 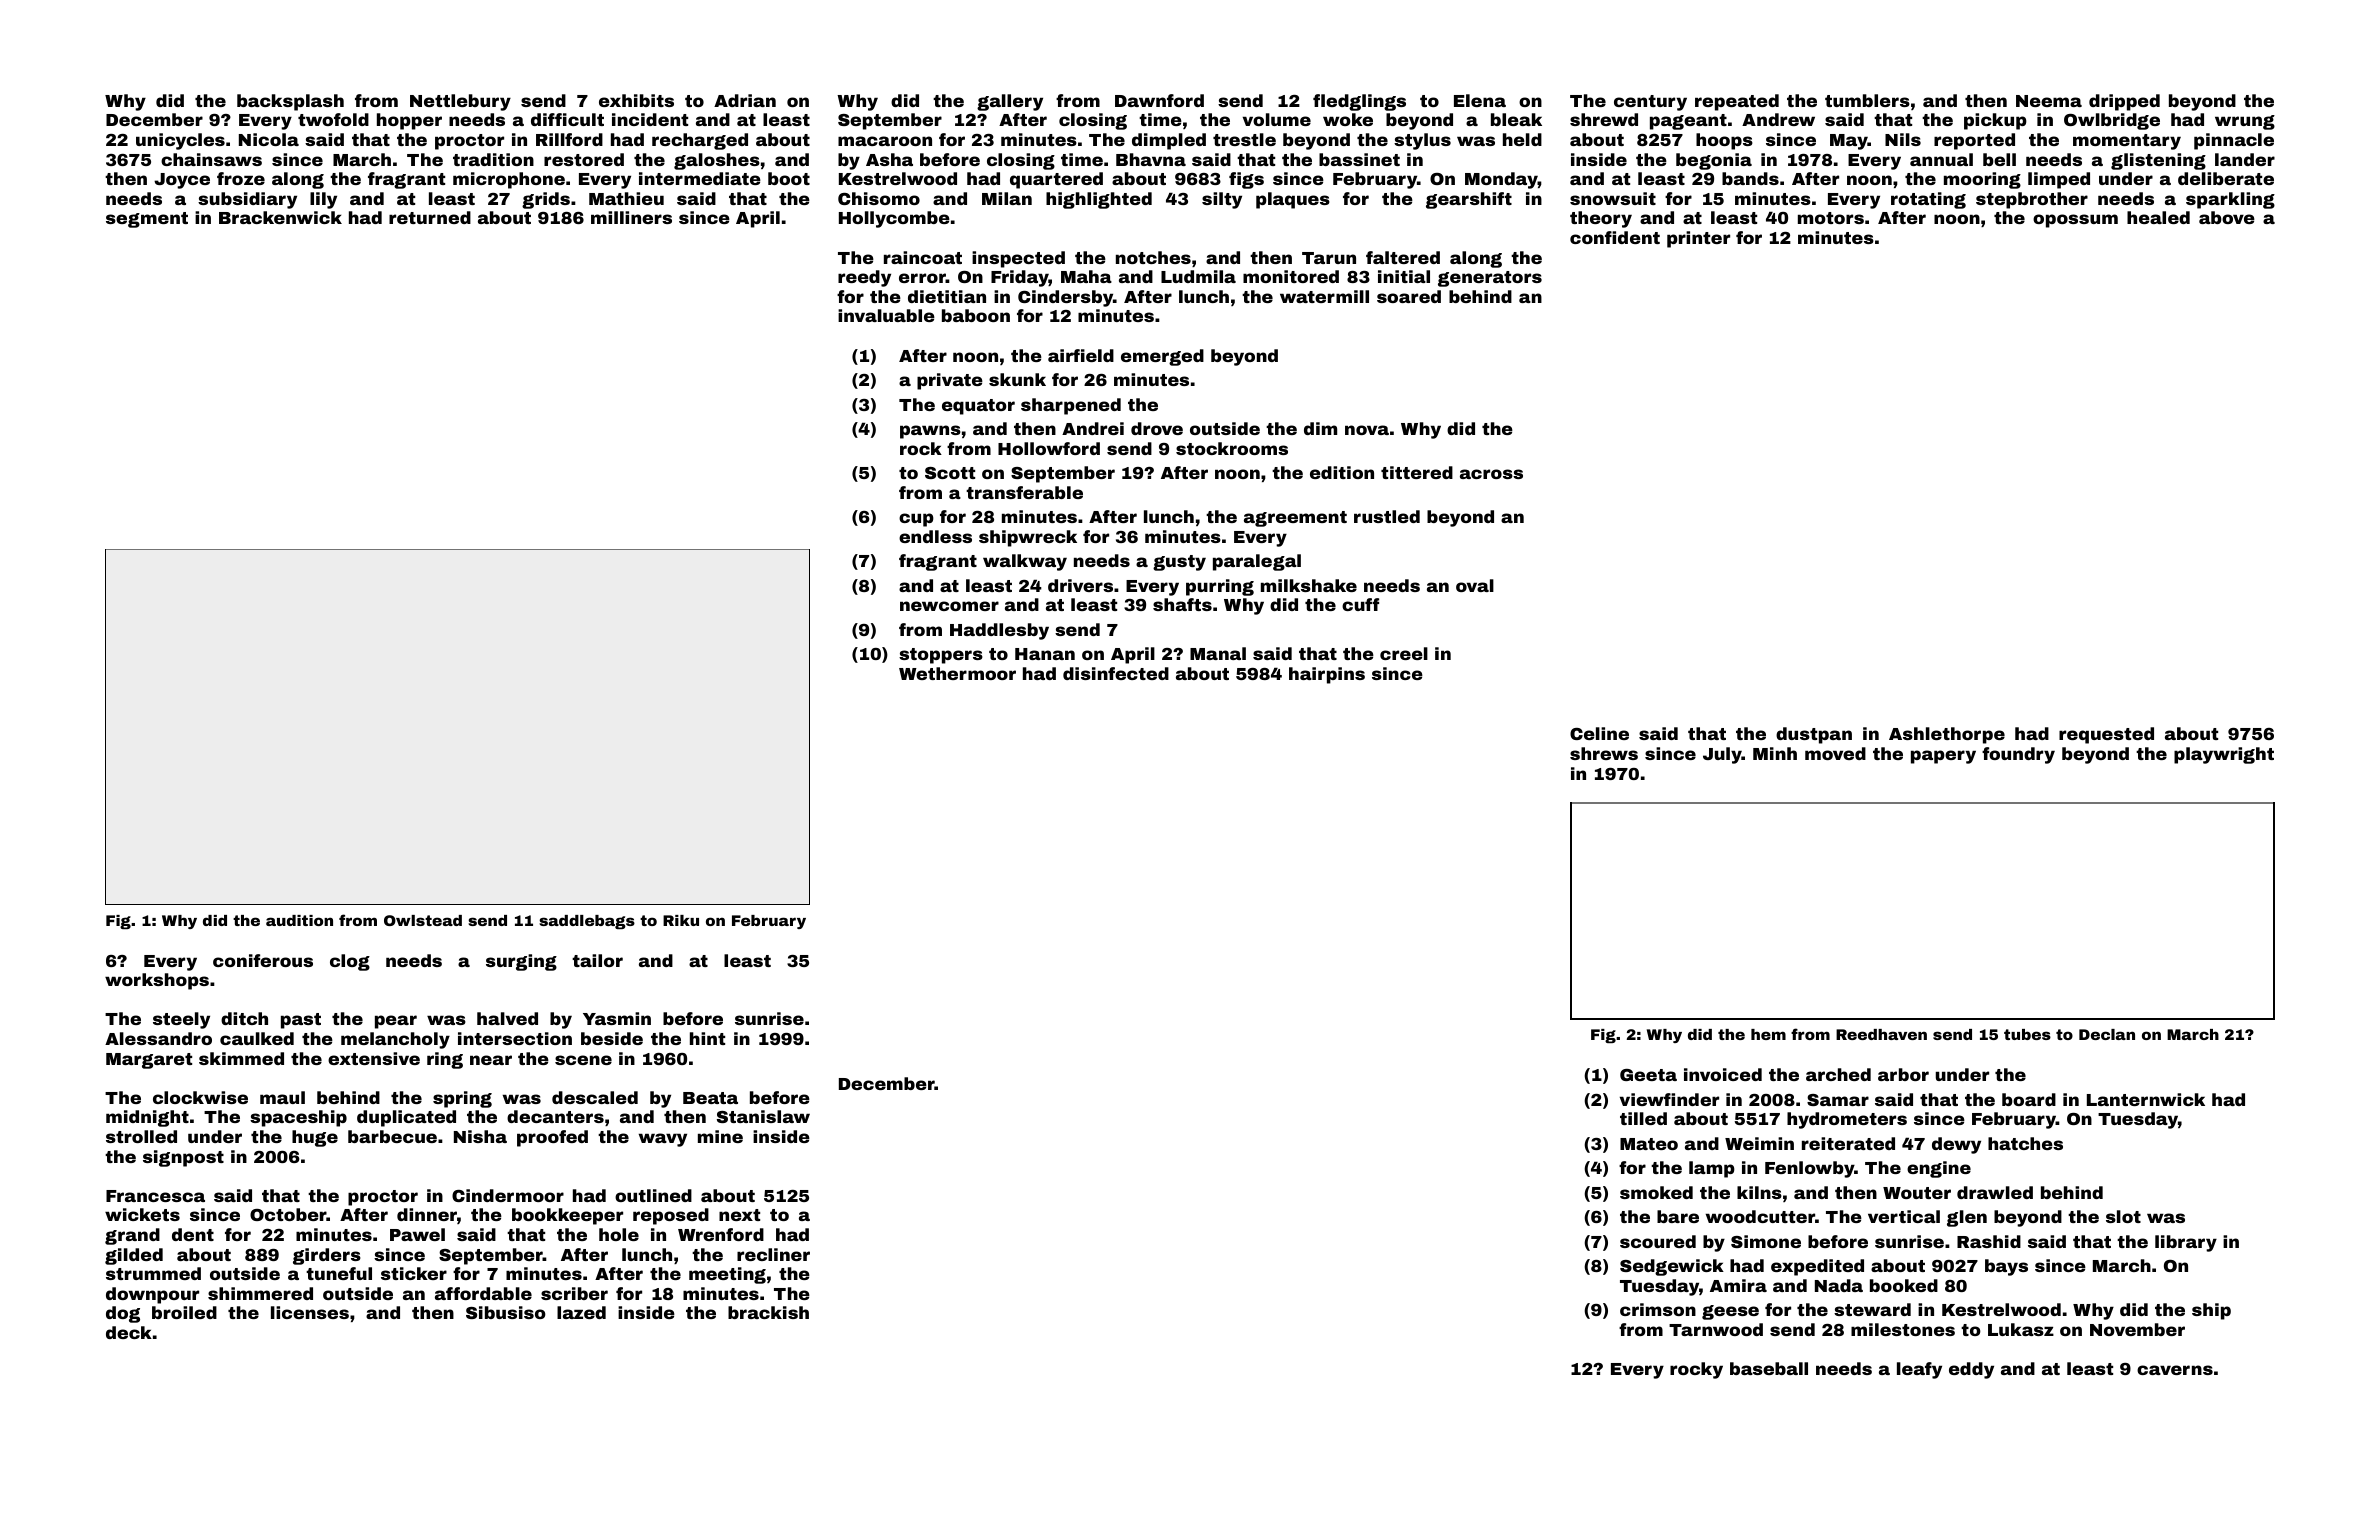 I want to click on intermediate, so click(x=700, y=178).
